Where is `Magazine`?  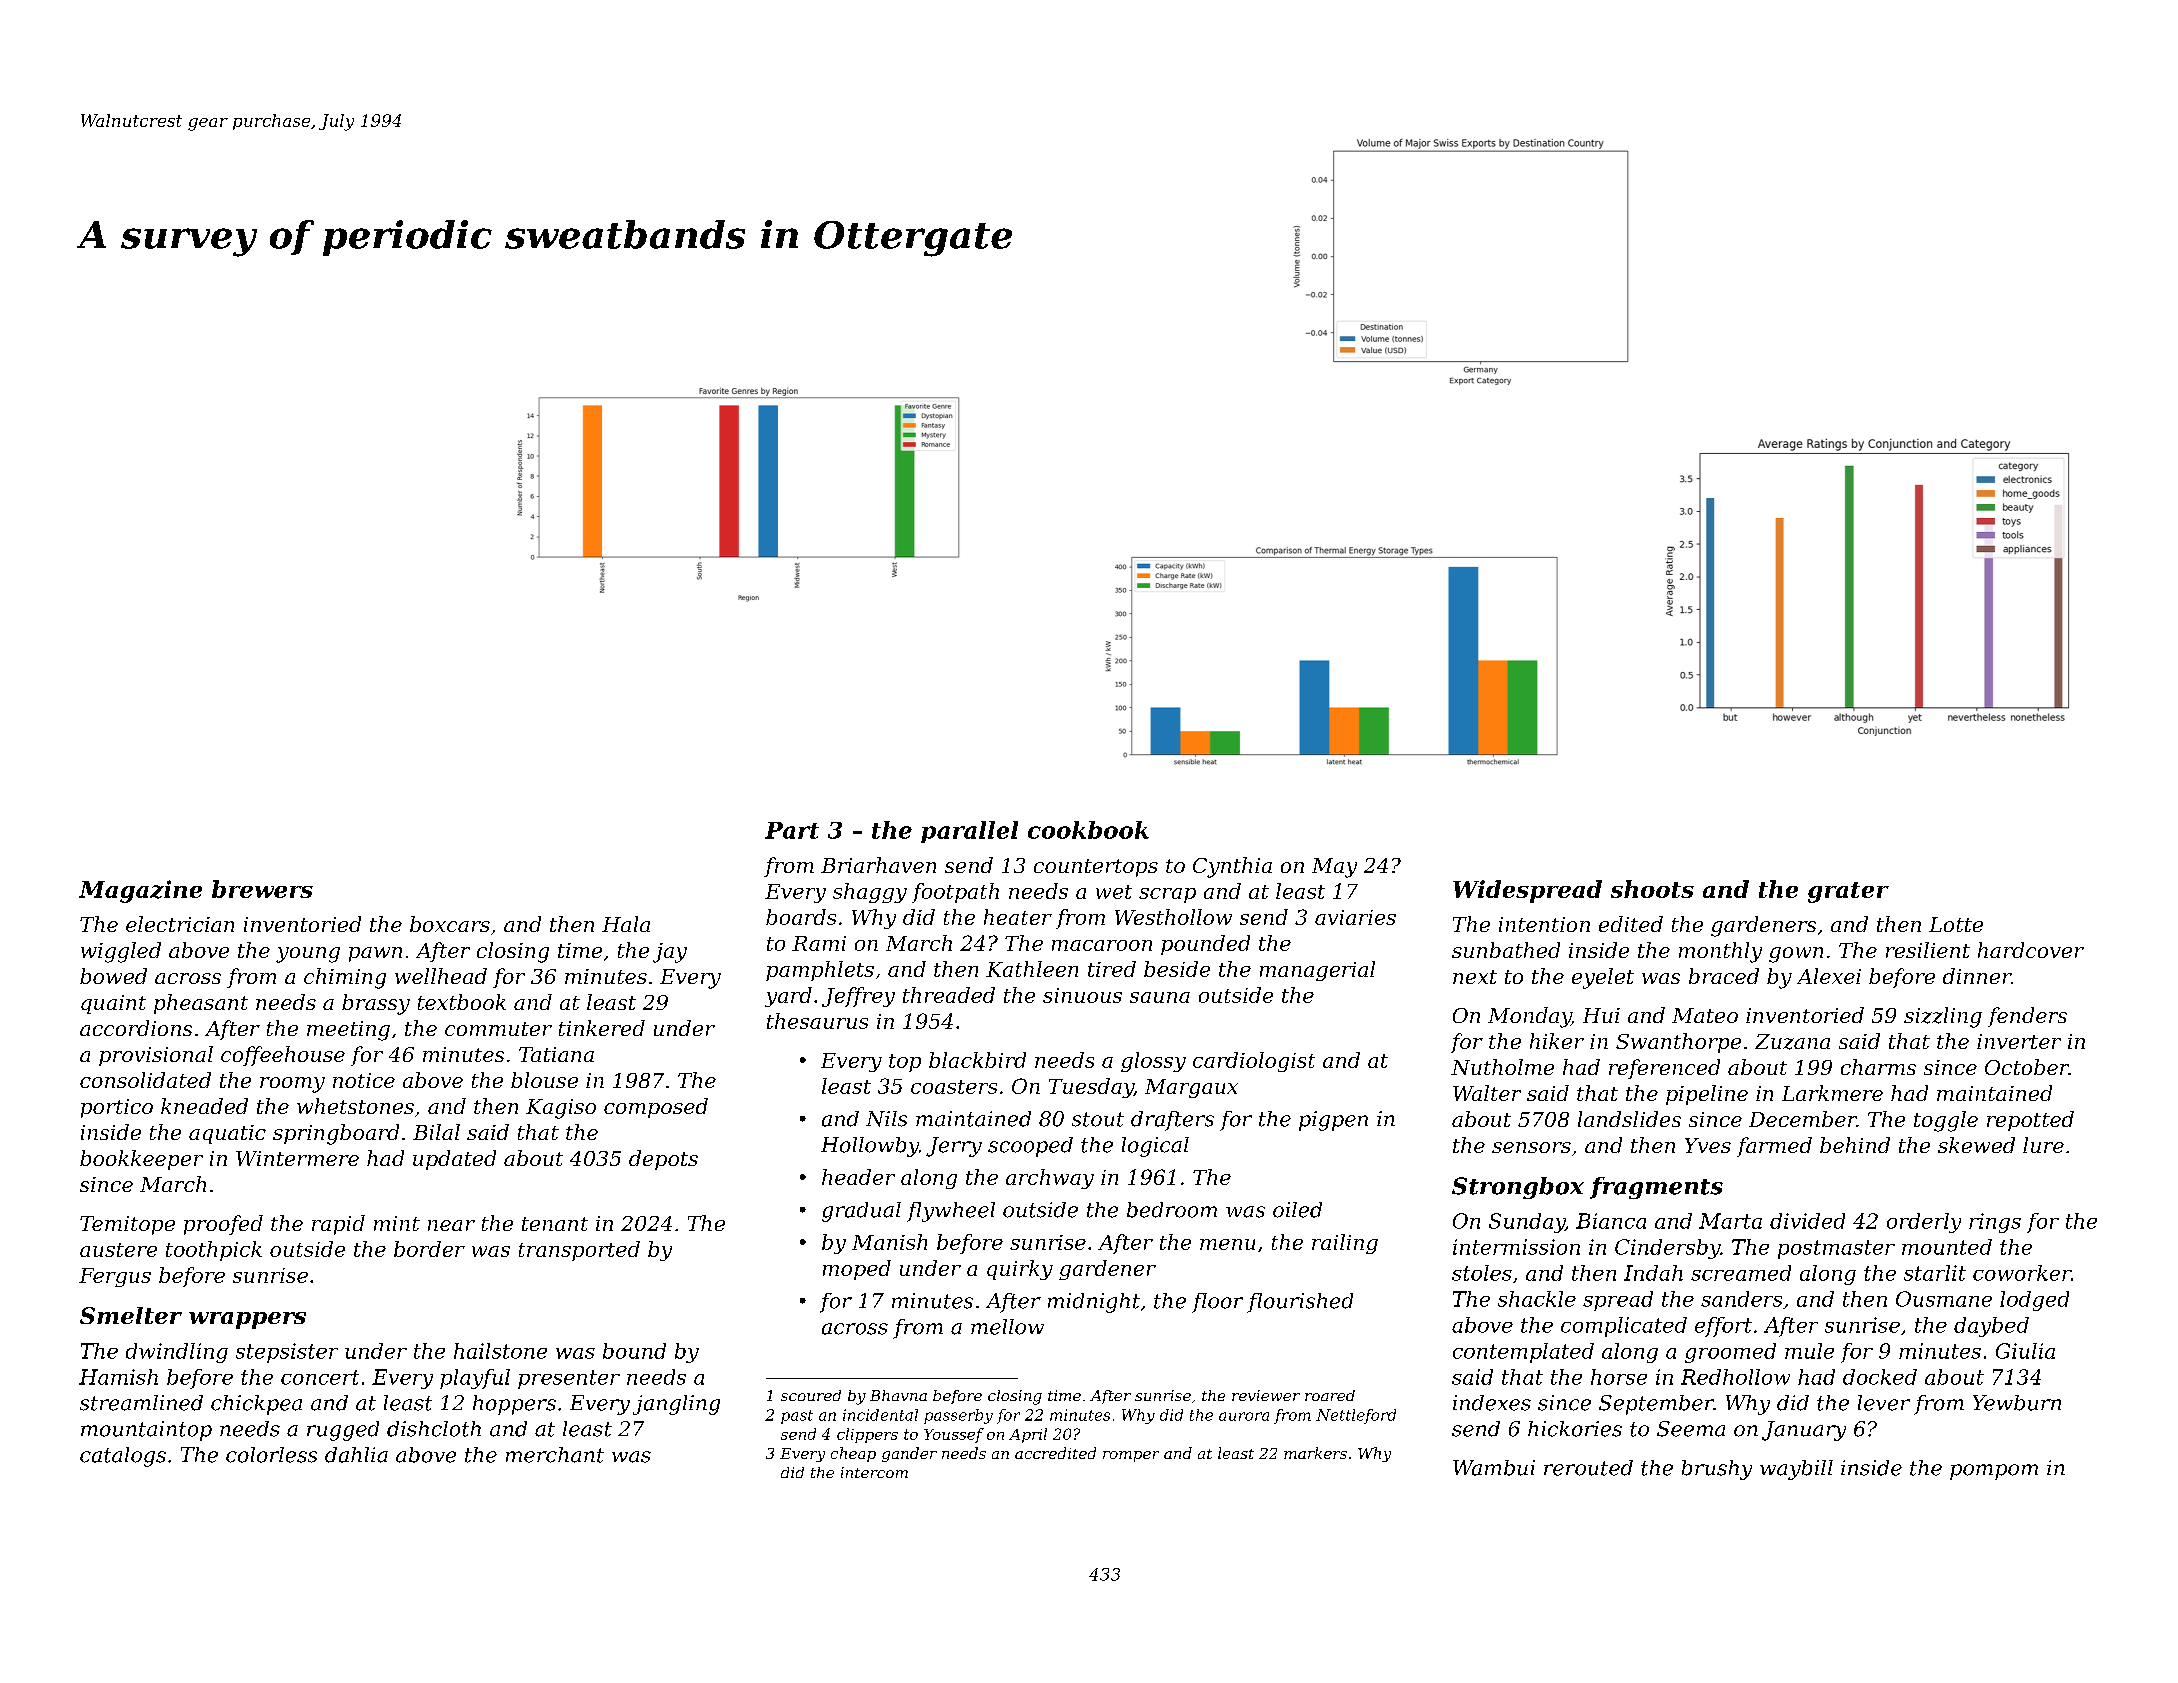
Magazine is located at coordinates (140, 891).
